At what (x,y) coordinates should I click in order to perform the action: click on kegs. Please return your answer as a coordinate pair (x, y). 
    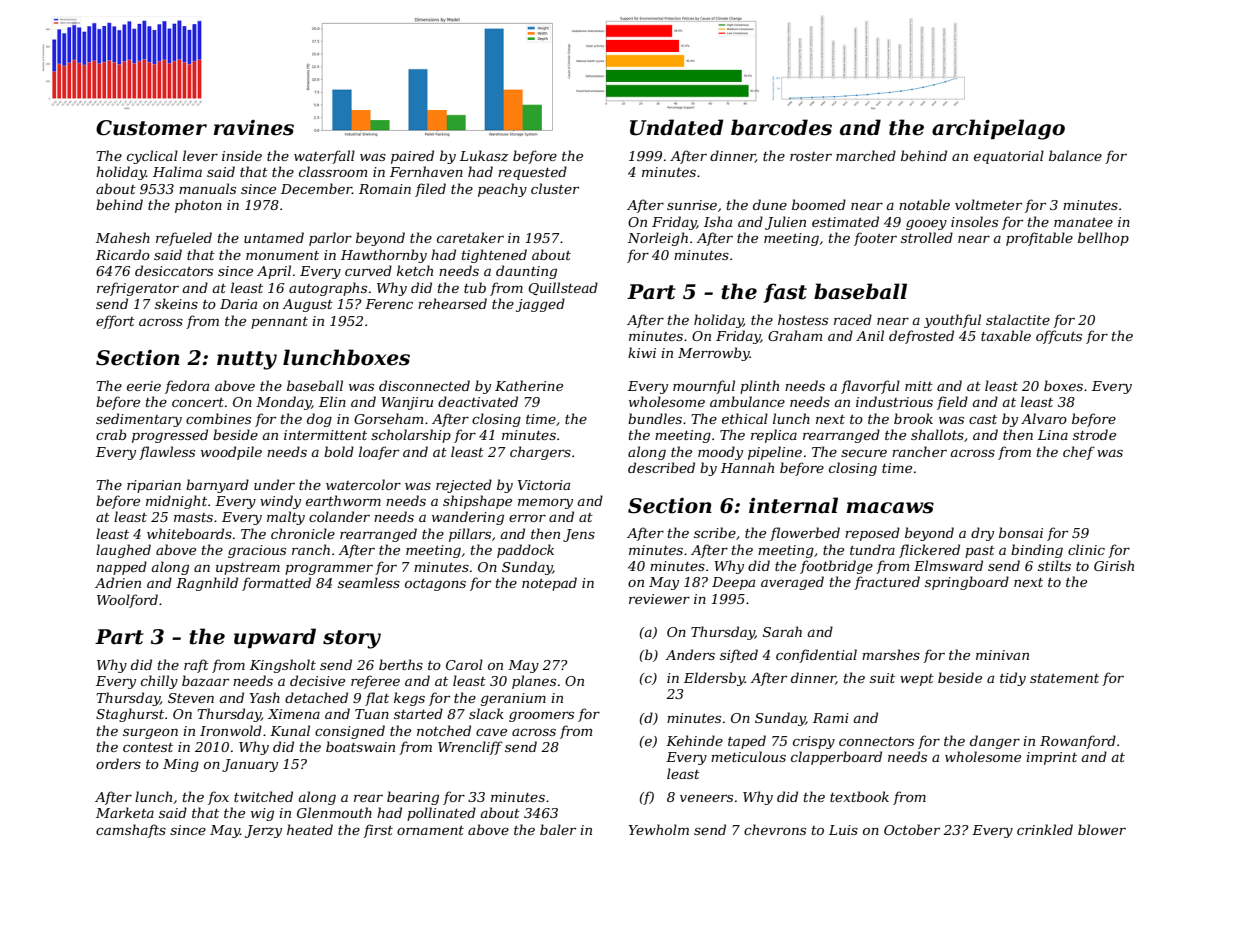
    Looking at the image, I should click on (409, 699).
